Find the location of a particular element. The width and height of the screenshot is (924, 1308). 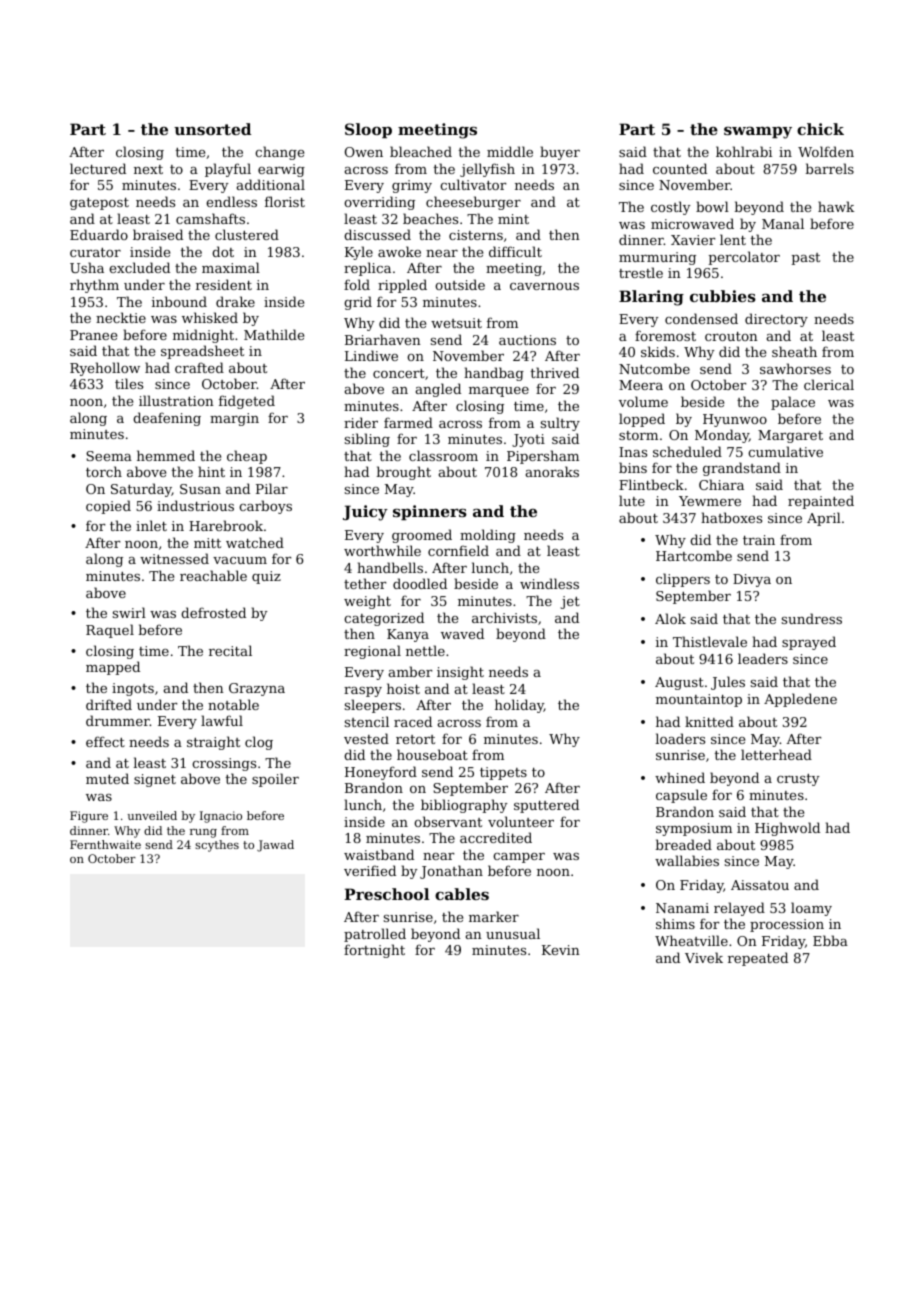

scythes is located at coordinates (217, 846).
